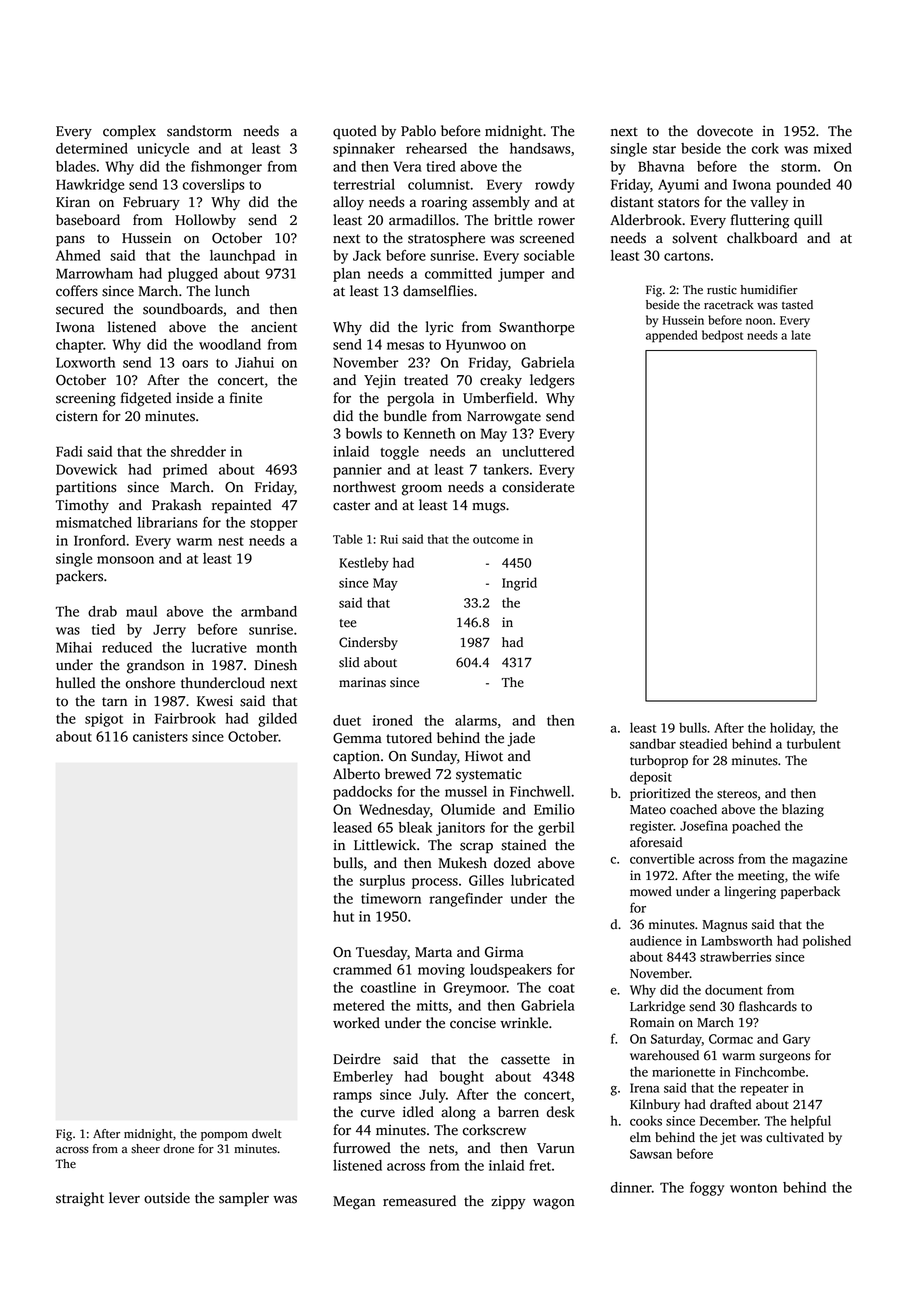 This screenshot has height=1316, width=908. I want to click on ledgers, so click(552, 381).
